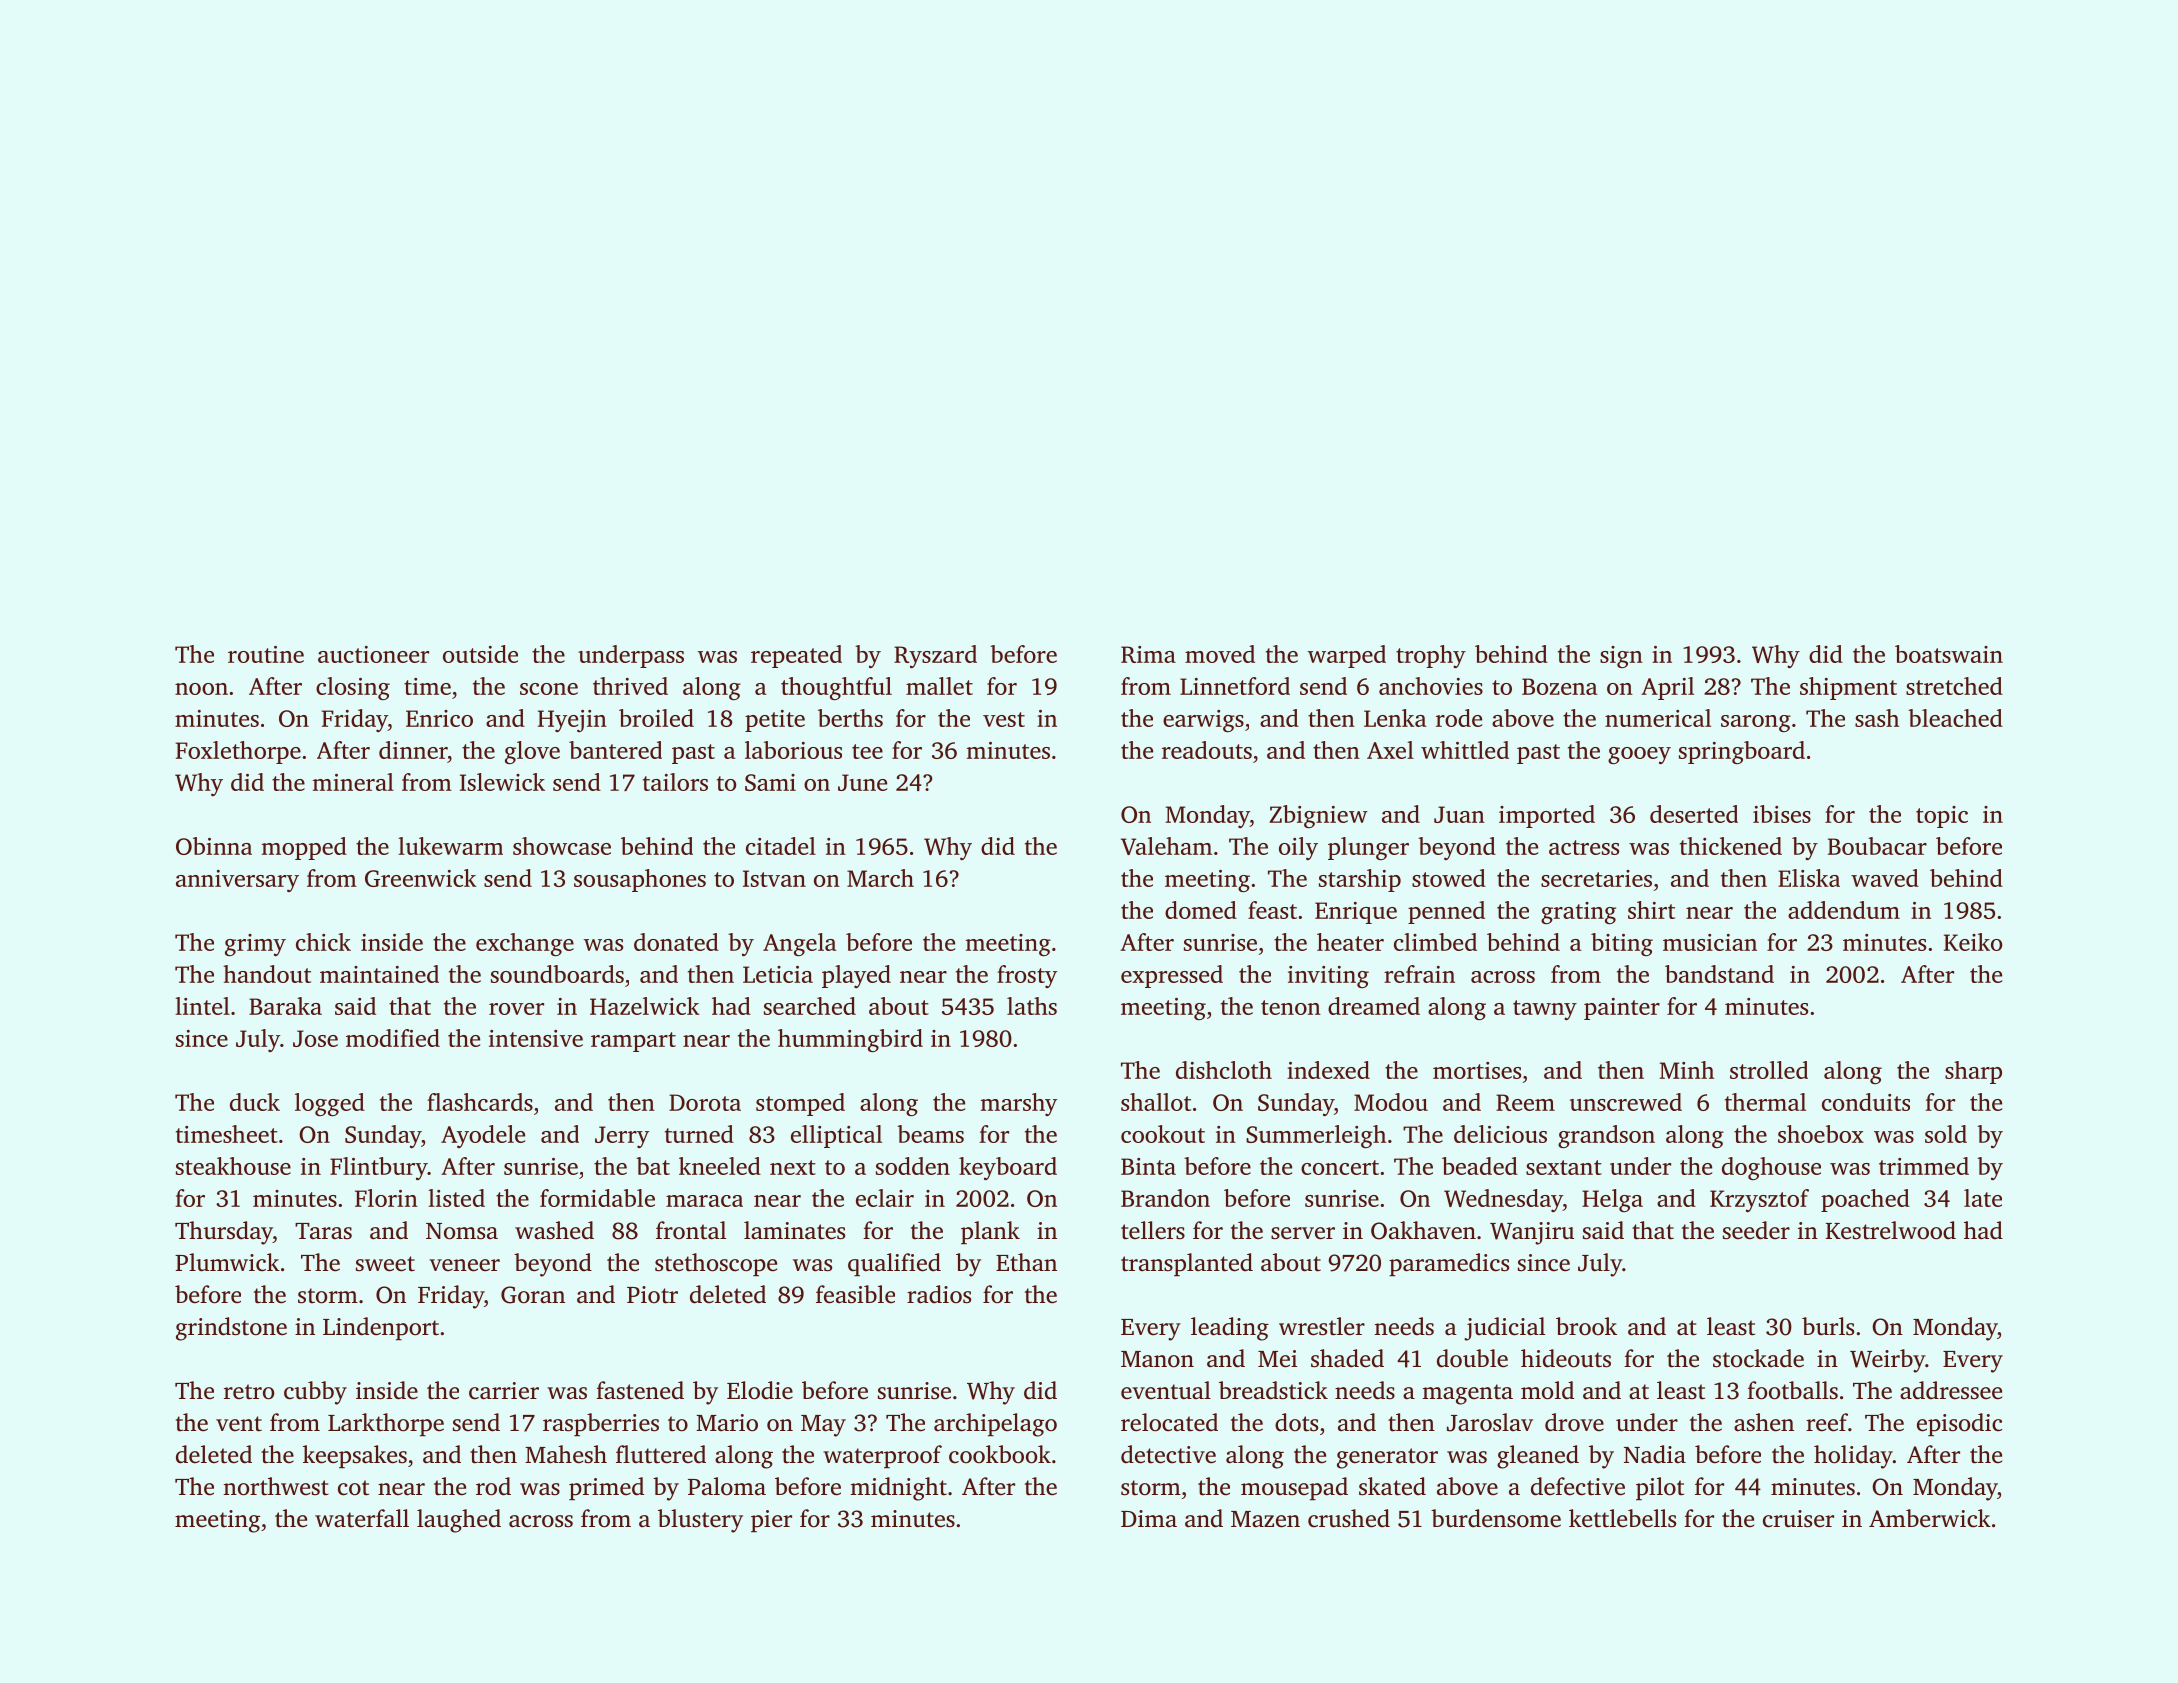  What do you see at coordinates (554, 1230) in the screenshot?
I see `washed` at bounding box center [554, 1230].
